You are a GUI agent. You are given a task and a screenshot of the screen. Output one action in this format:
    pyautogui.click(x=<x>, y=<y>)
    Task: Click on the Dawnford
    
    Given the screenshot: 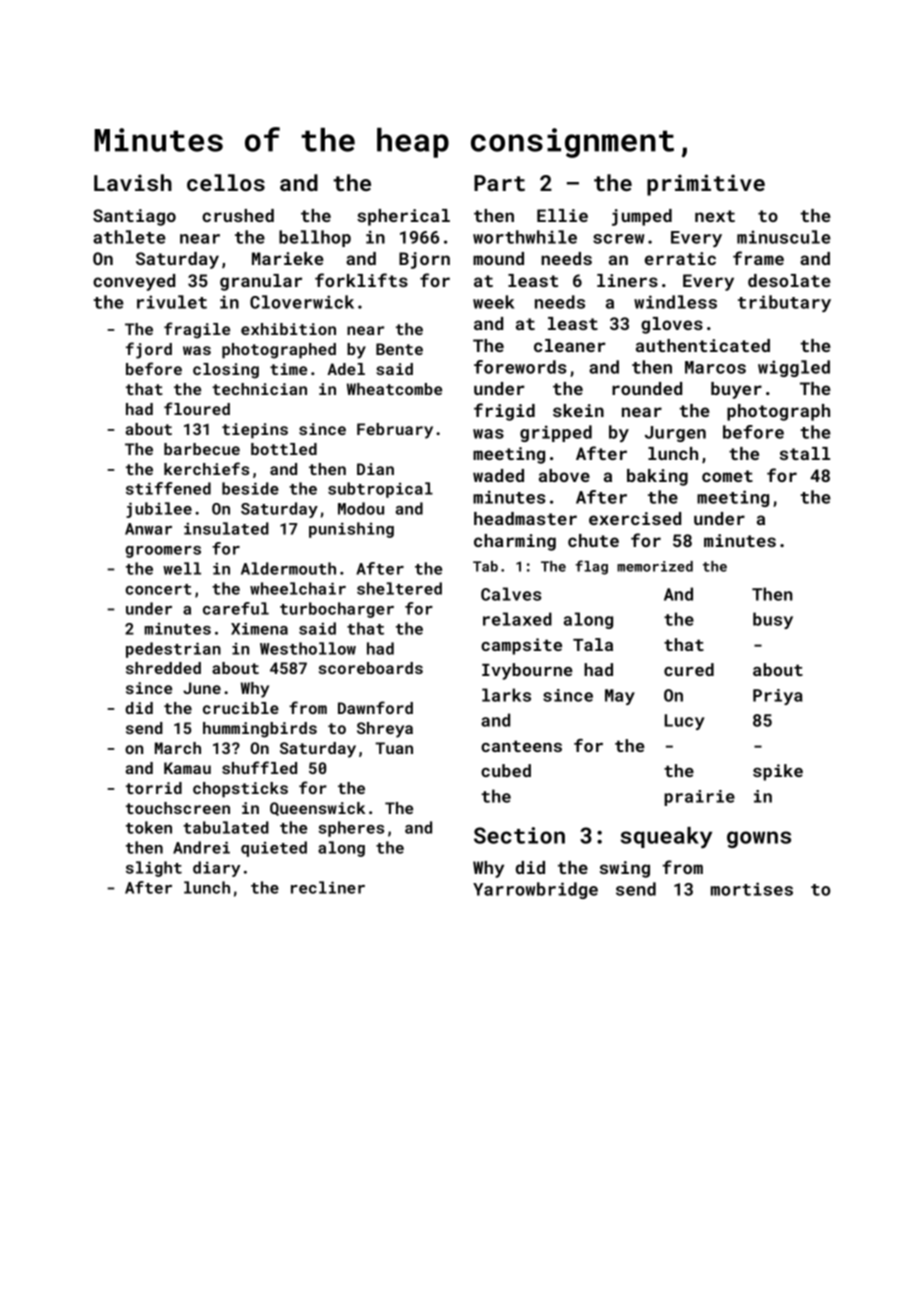 What is the action you would take?
    pyautogui.click(x=375, y=707)
